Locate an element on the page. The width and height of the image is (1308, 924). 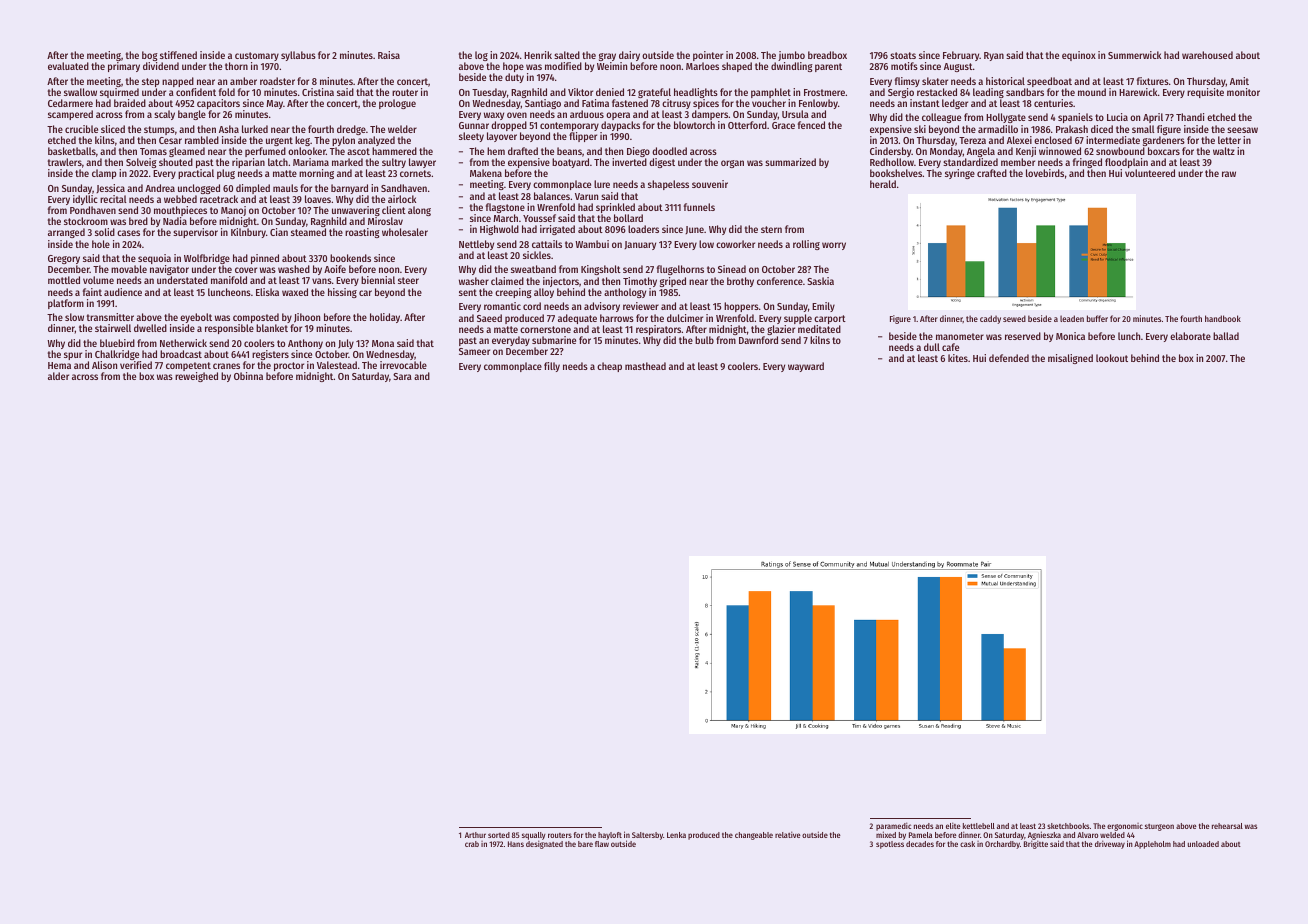
caddy is located at coordinates (990, 319).
